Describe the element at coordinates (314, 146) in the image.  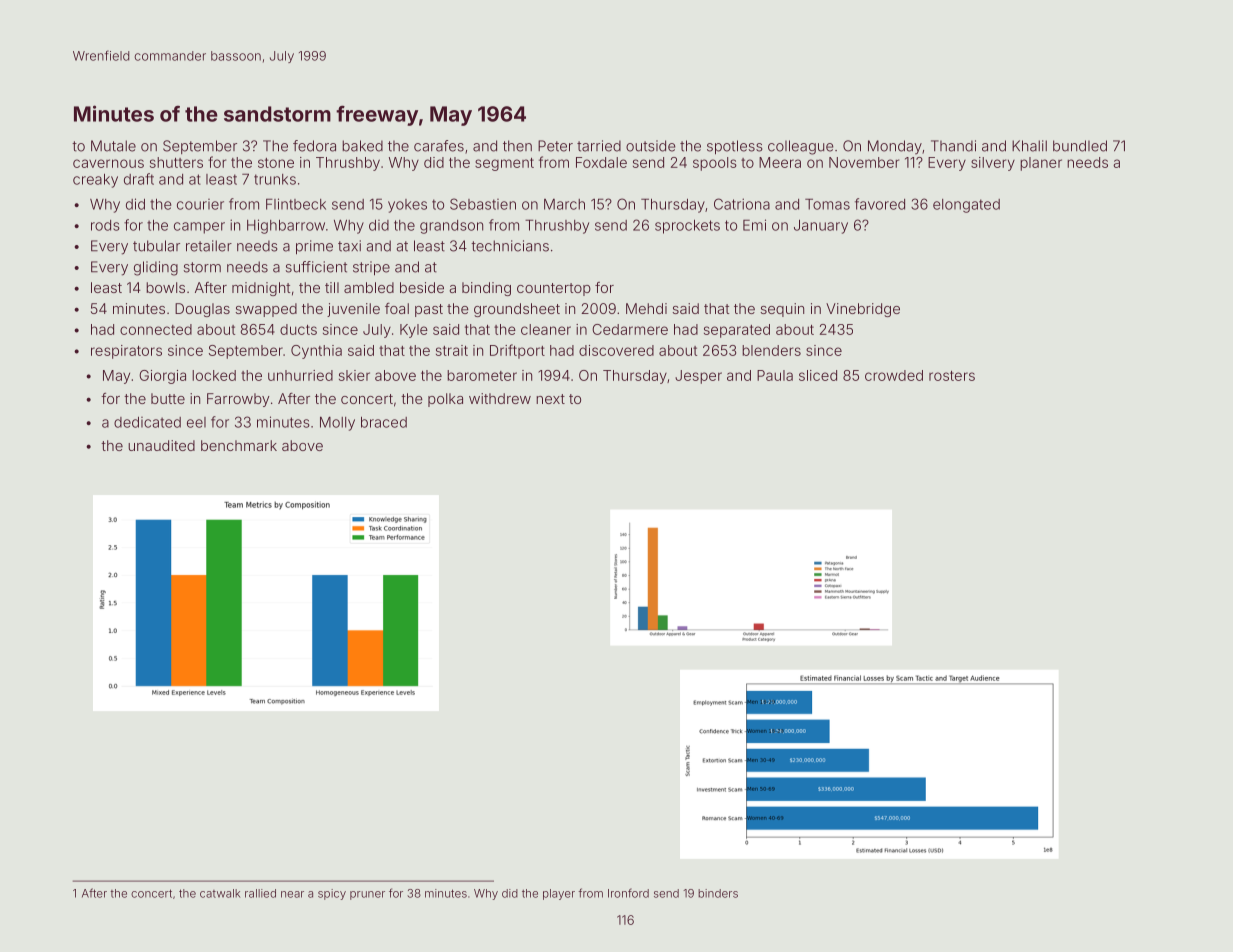
I see `fedora` at that location.
